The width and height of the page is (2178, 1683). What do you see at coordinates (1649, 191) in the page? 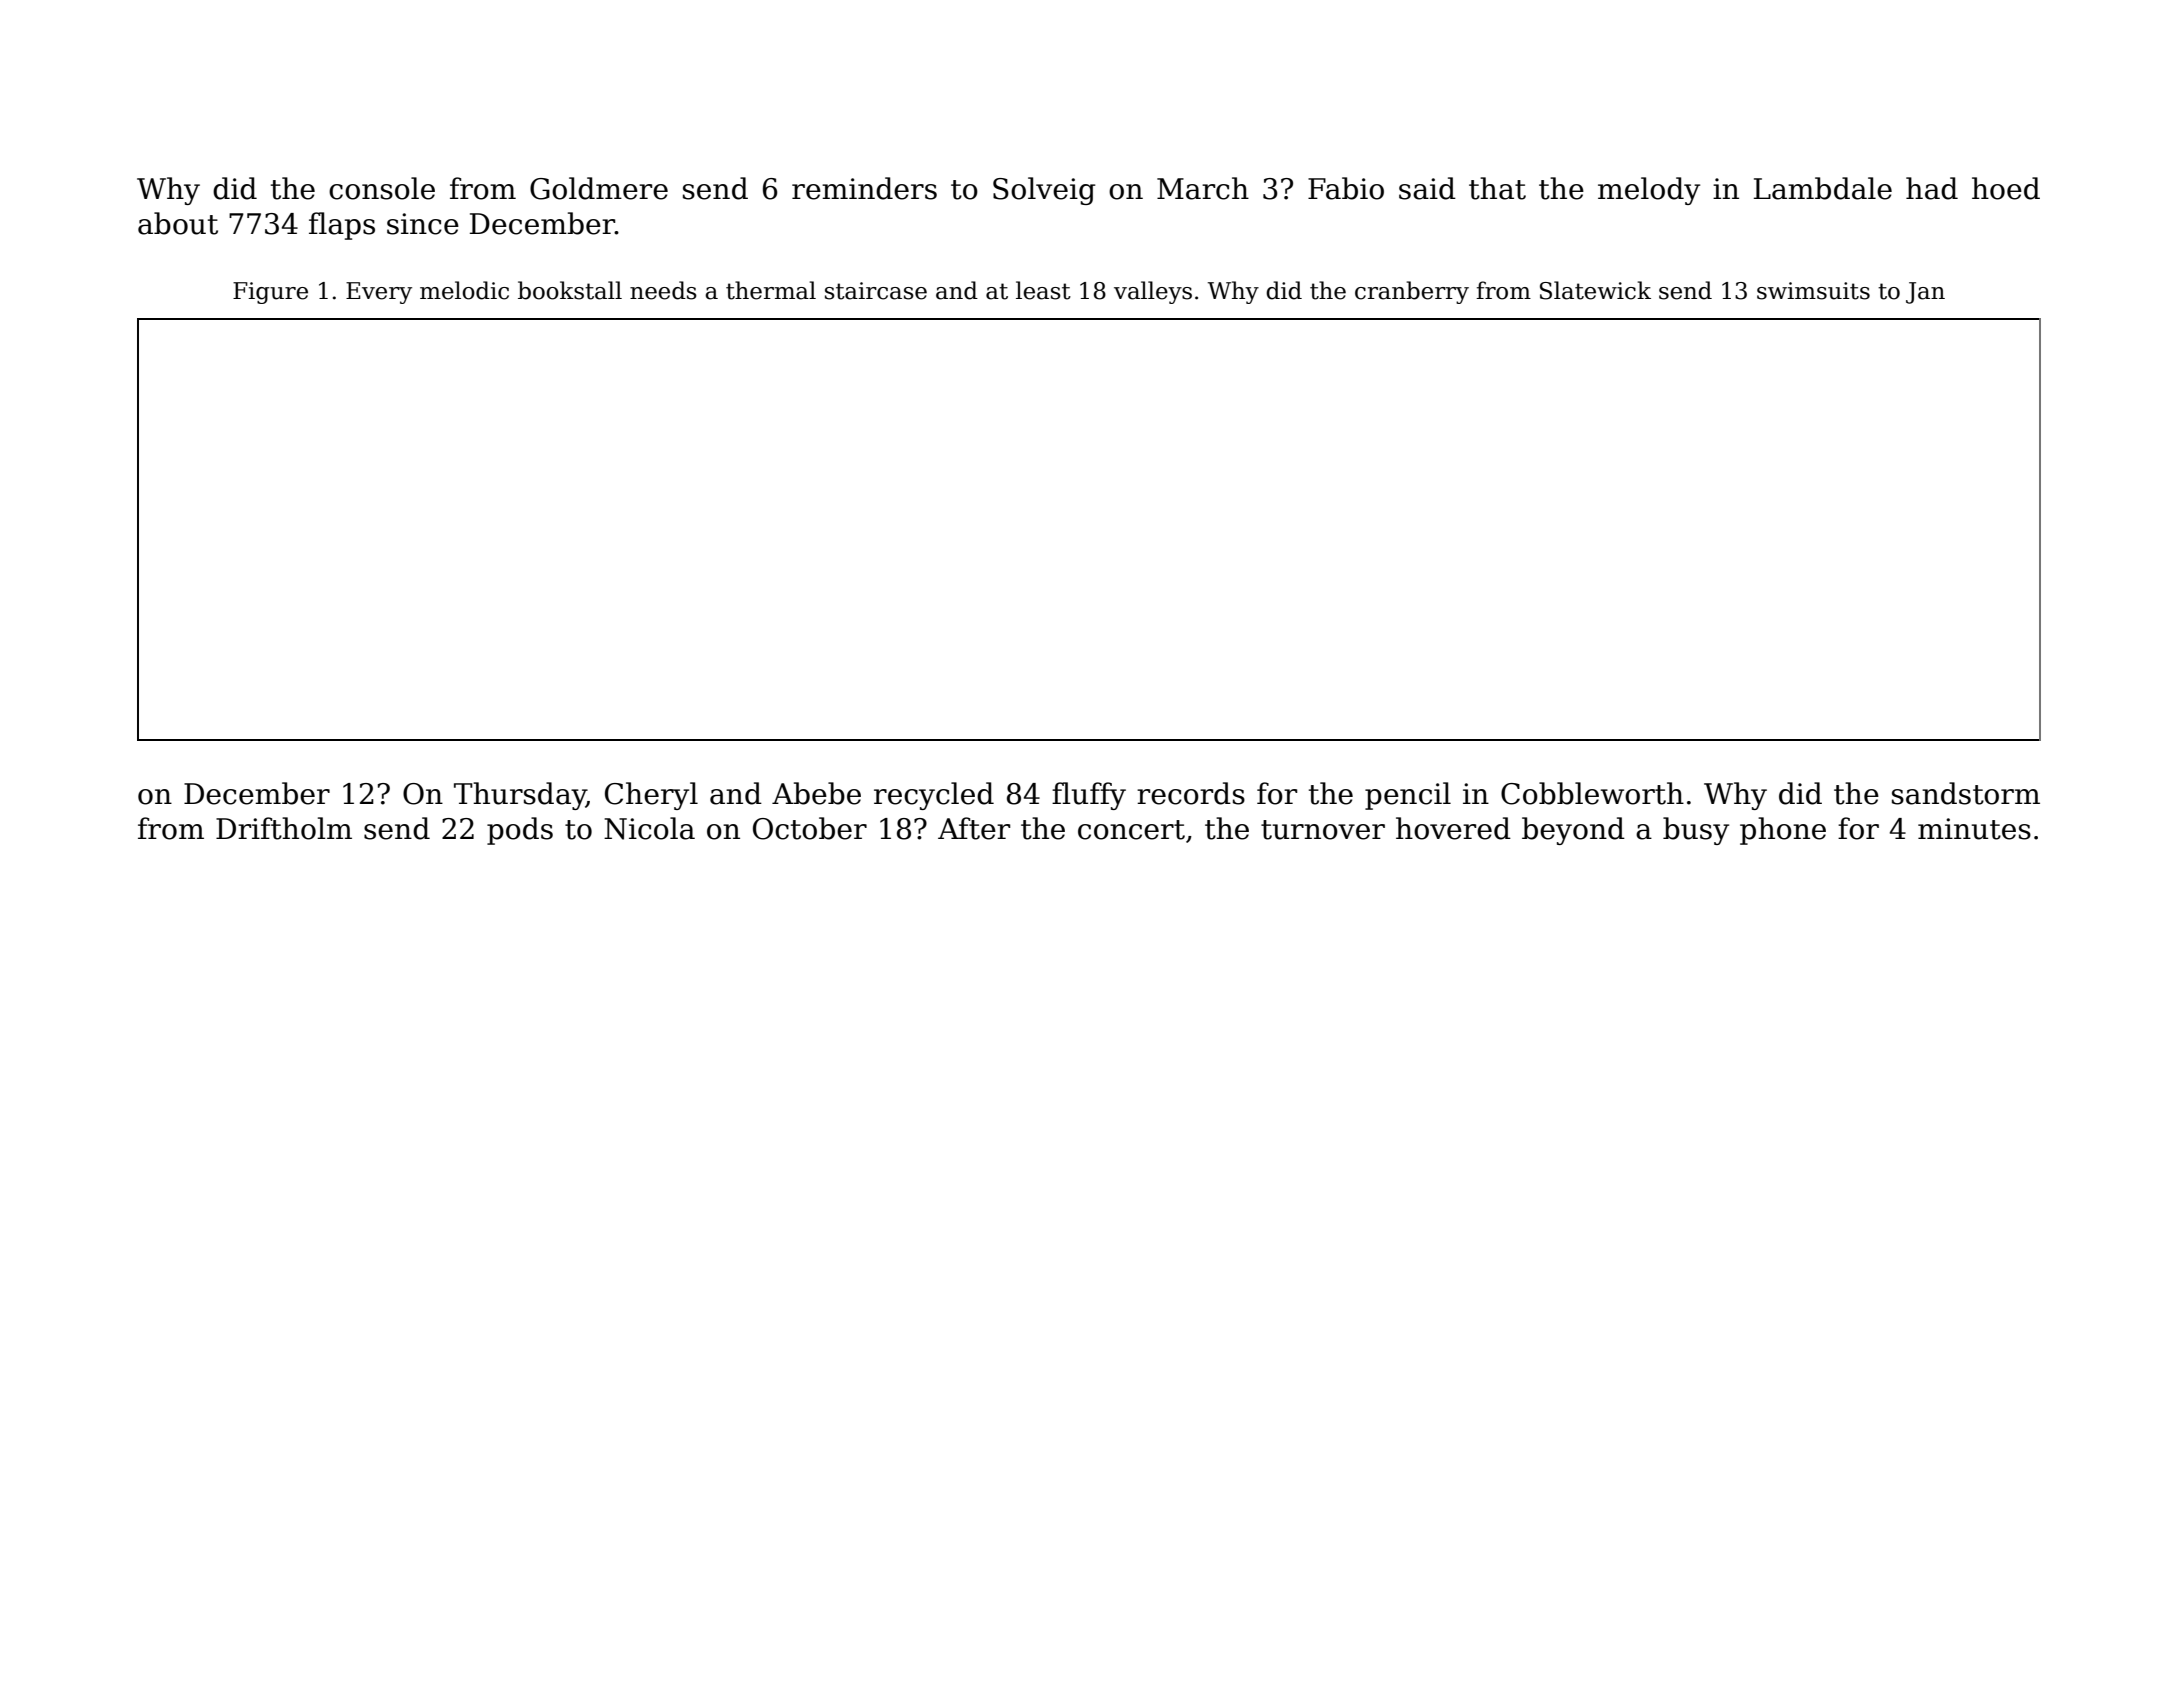
I see `melody` at bounding box center [1649, 191].
